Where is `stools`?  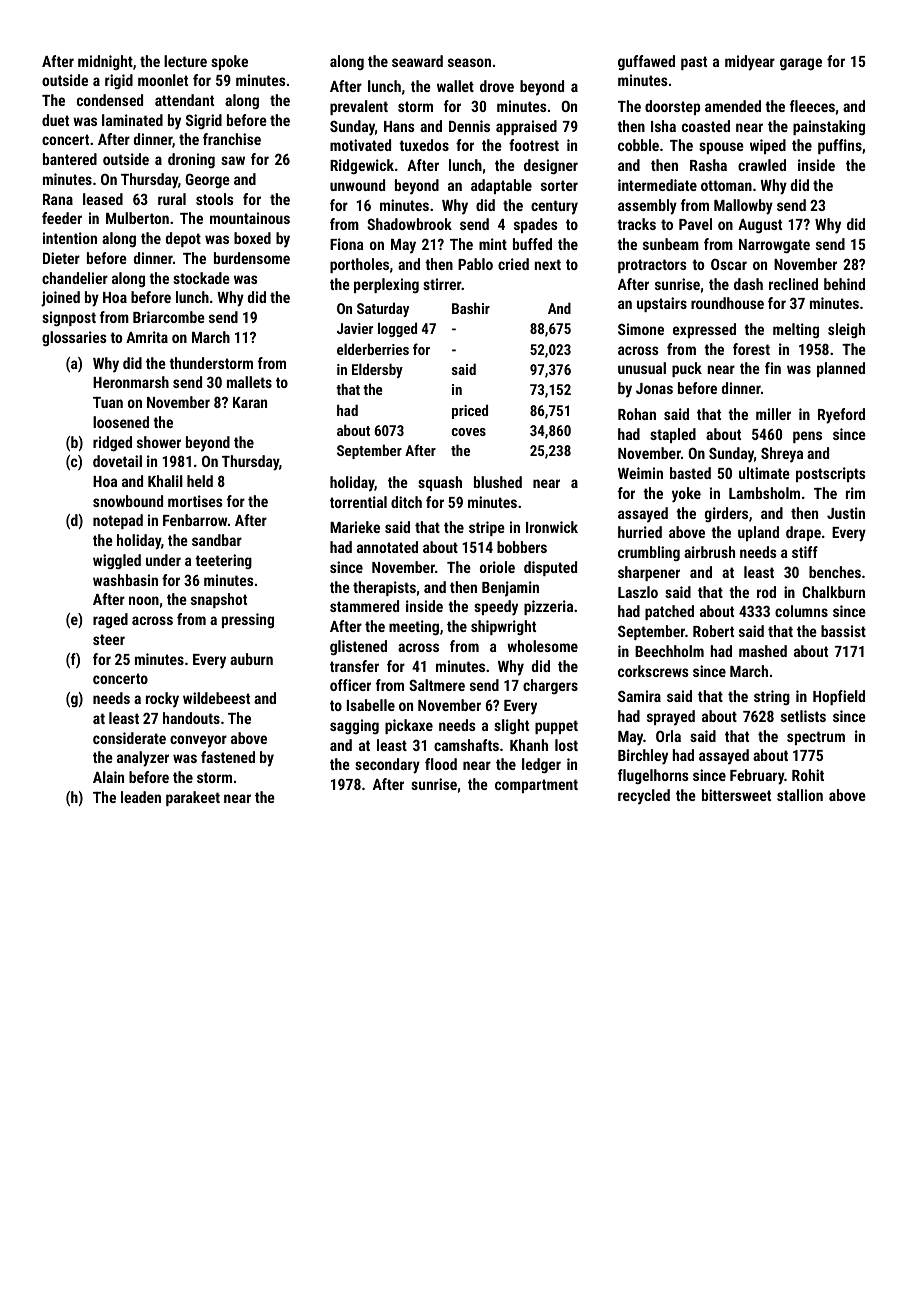 stools is located at coordinates (215, 199).
